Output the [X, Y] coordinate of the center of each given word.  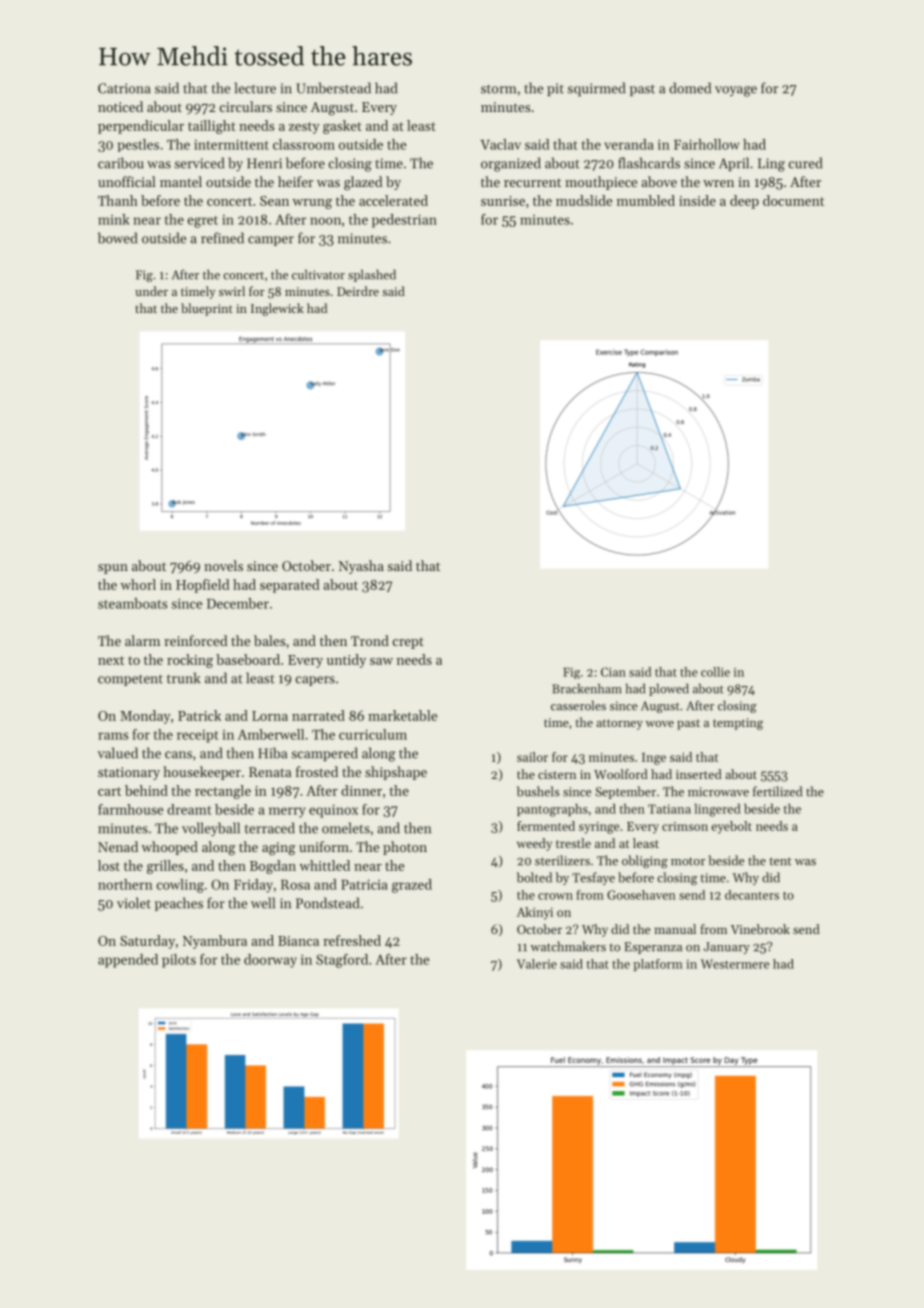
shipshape [396, 773]
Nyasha [361, 567]
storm [498, 89]
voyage [736, 91]
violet [134, 903]
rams [113, 736]
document [793, 200]
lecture [255, 88]
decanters [752, 895]
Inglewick [277, 309]
